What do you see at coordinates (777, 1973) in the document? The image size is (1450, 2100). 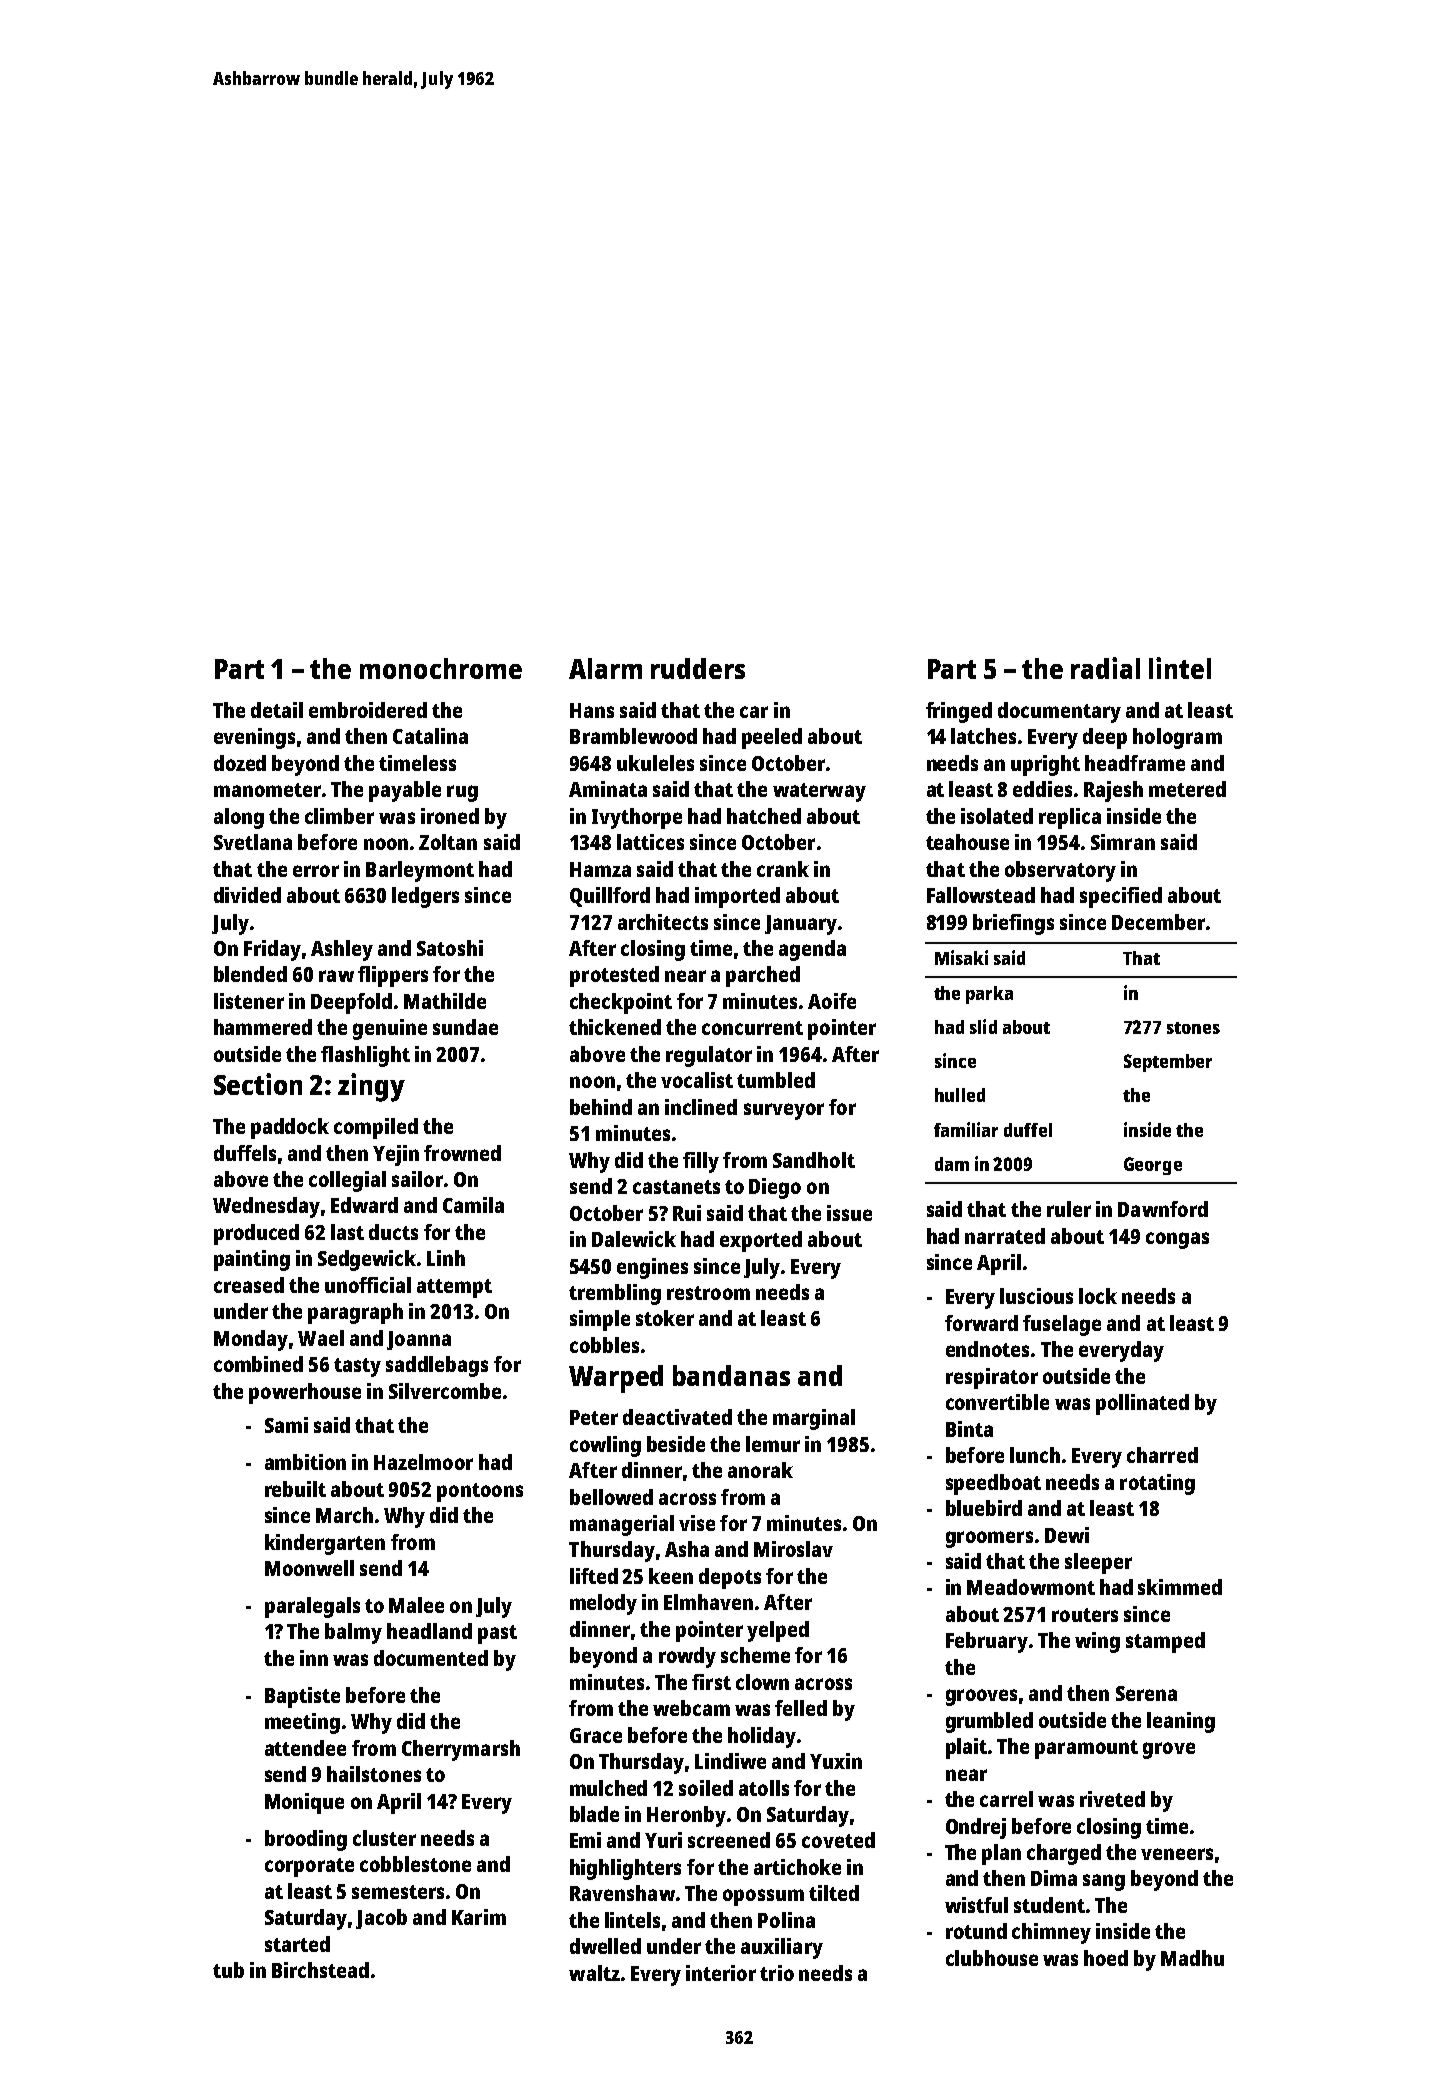 I see `trio` at bounding box center [777, 1973].
